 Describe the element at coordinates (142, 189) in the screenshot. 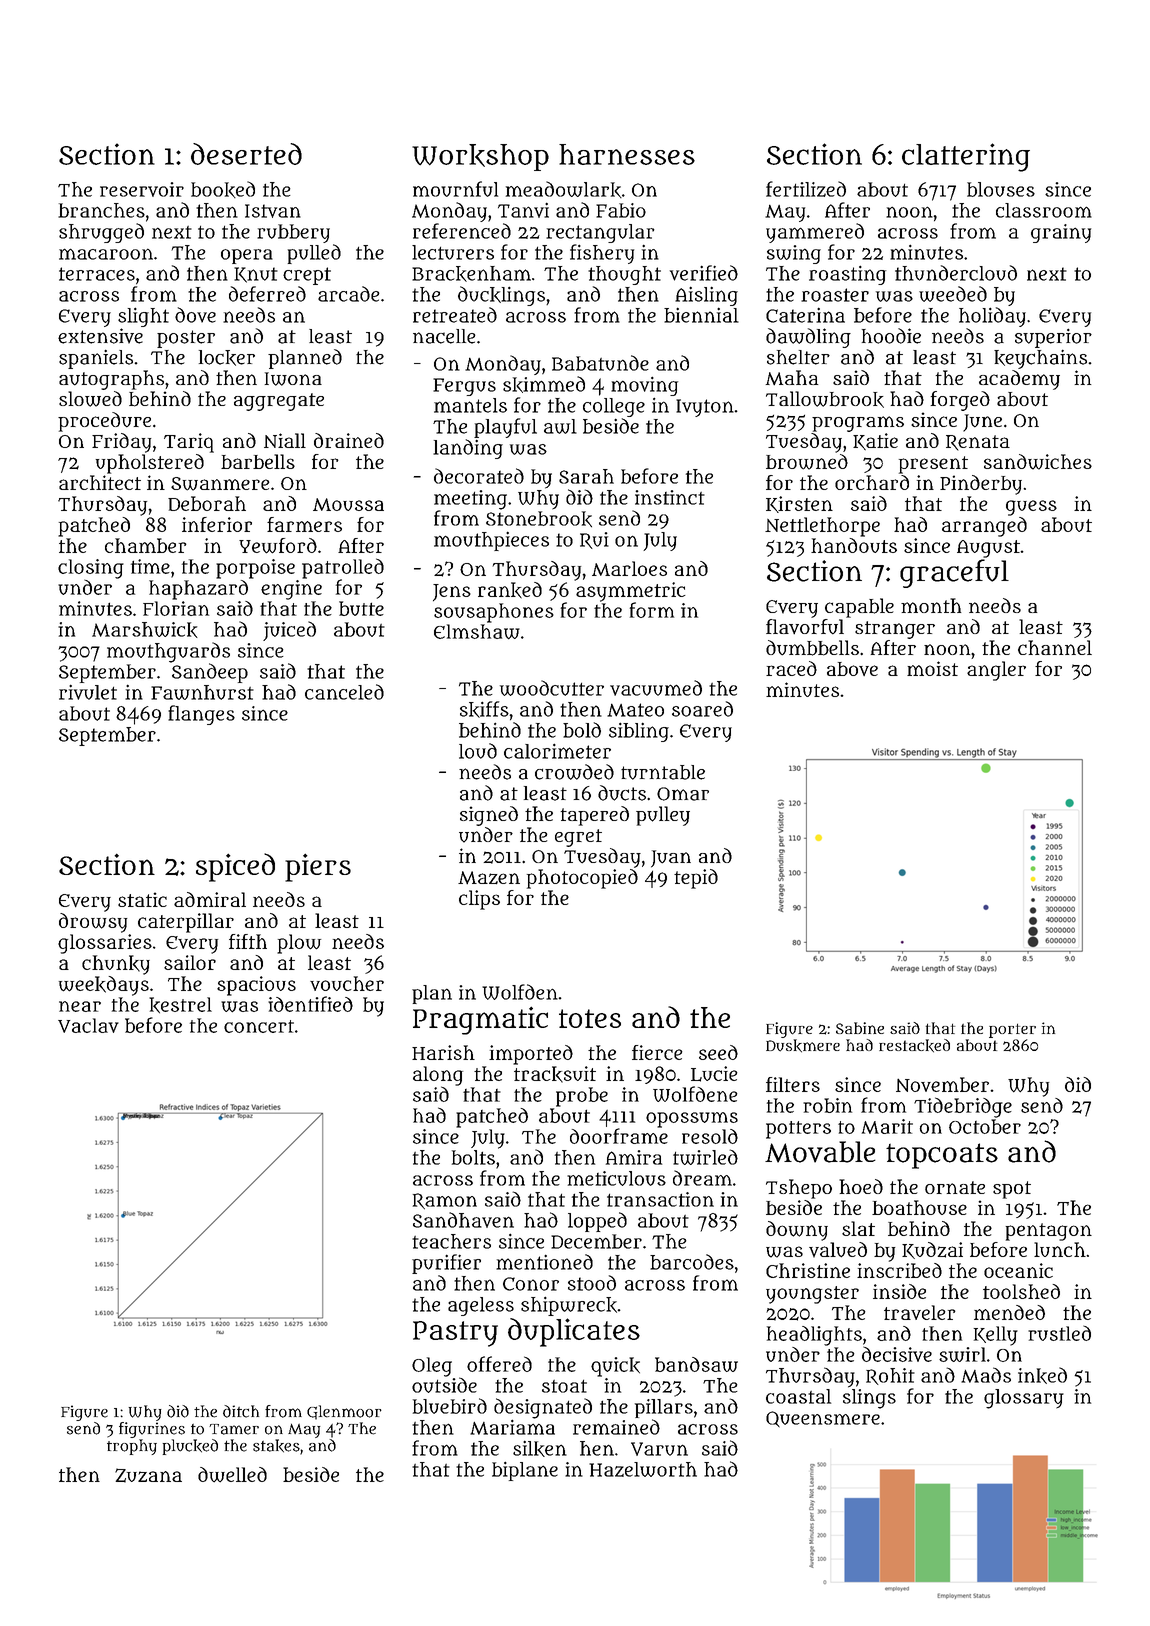

I see `reservoir` at that location.
